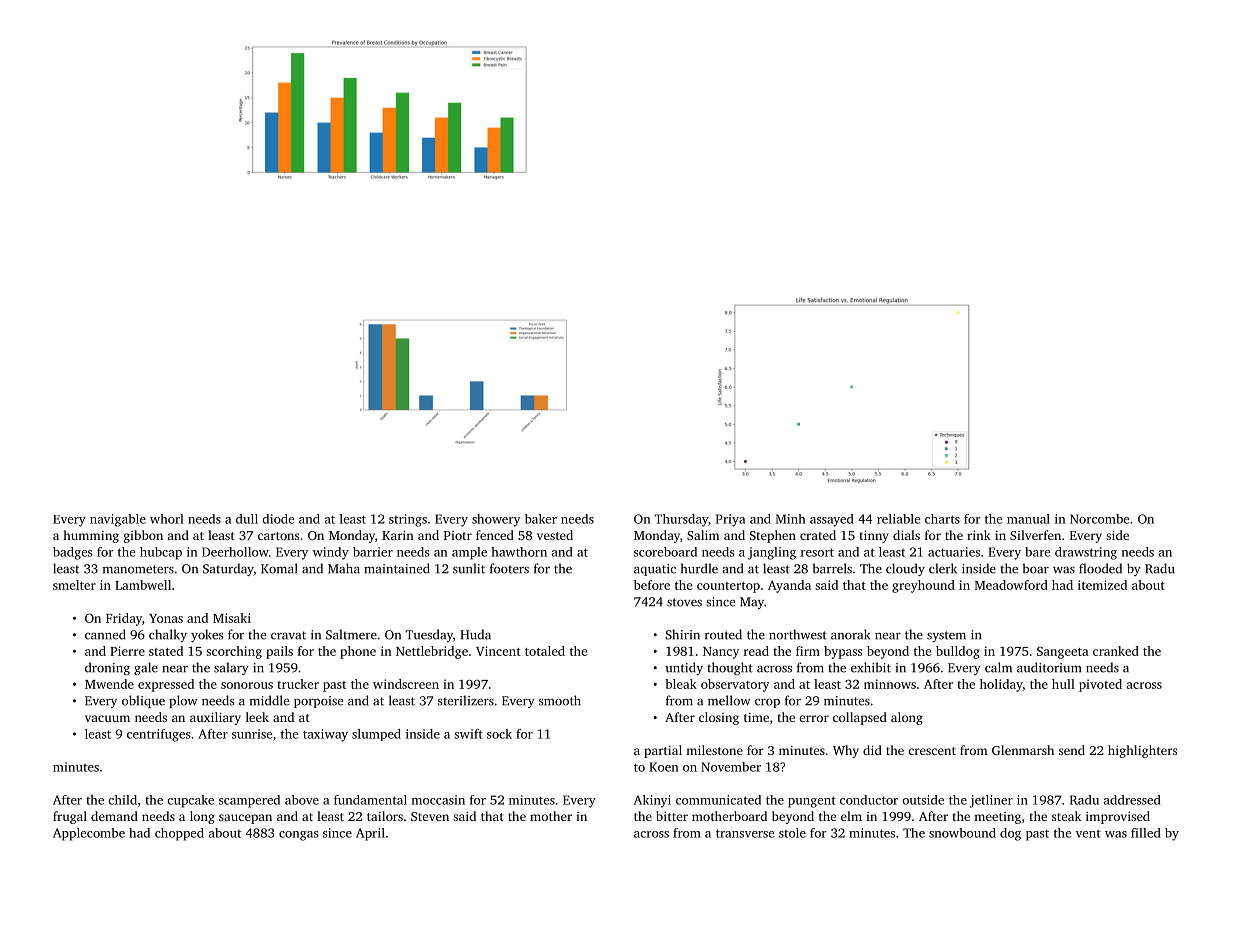 The height and width of the page is (952, 1233). I want to click on centrifuges, so click(159, 735).
